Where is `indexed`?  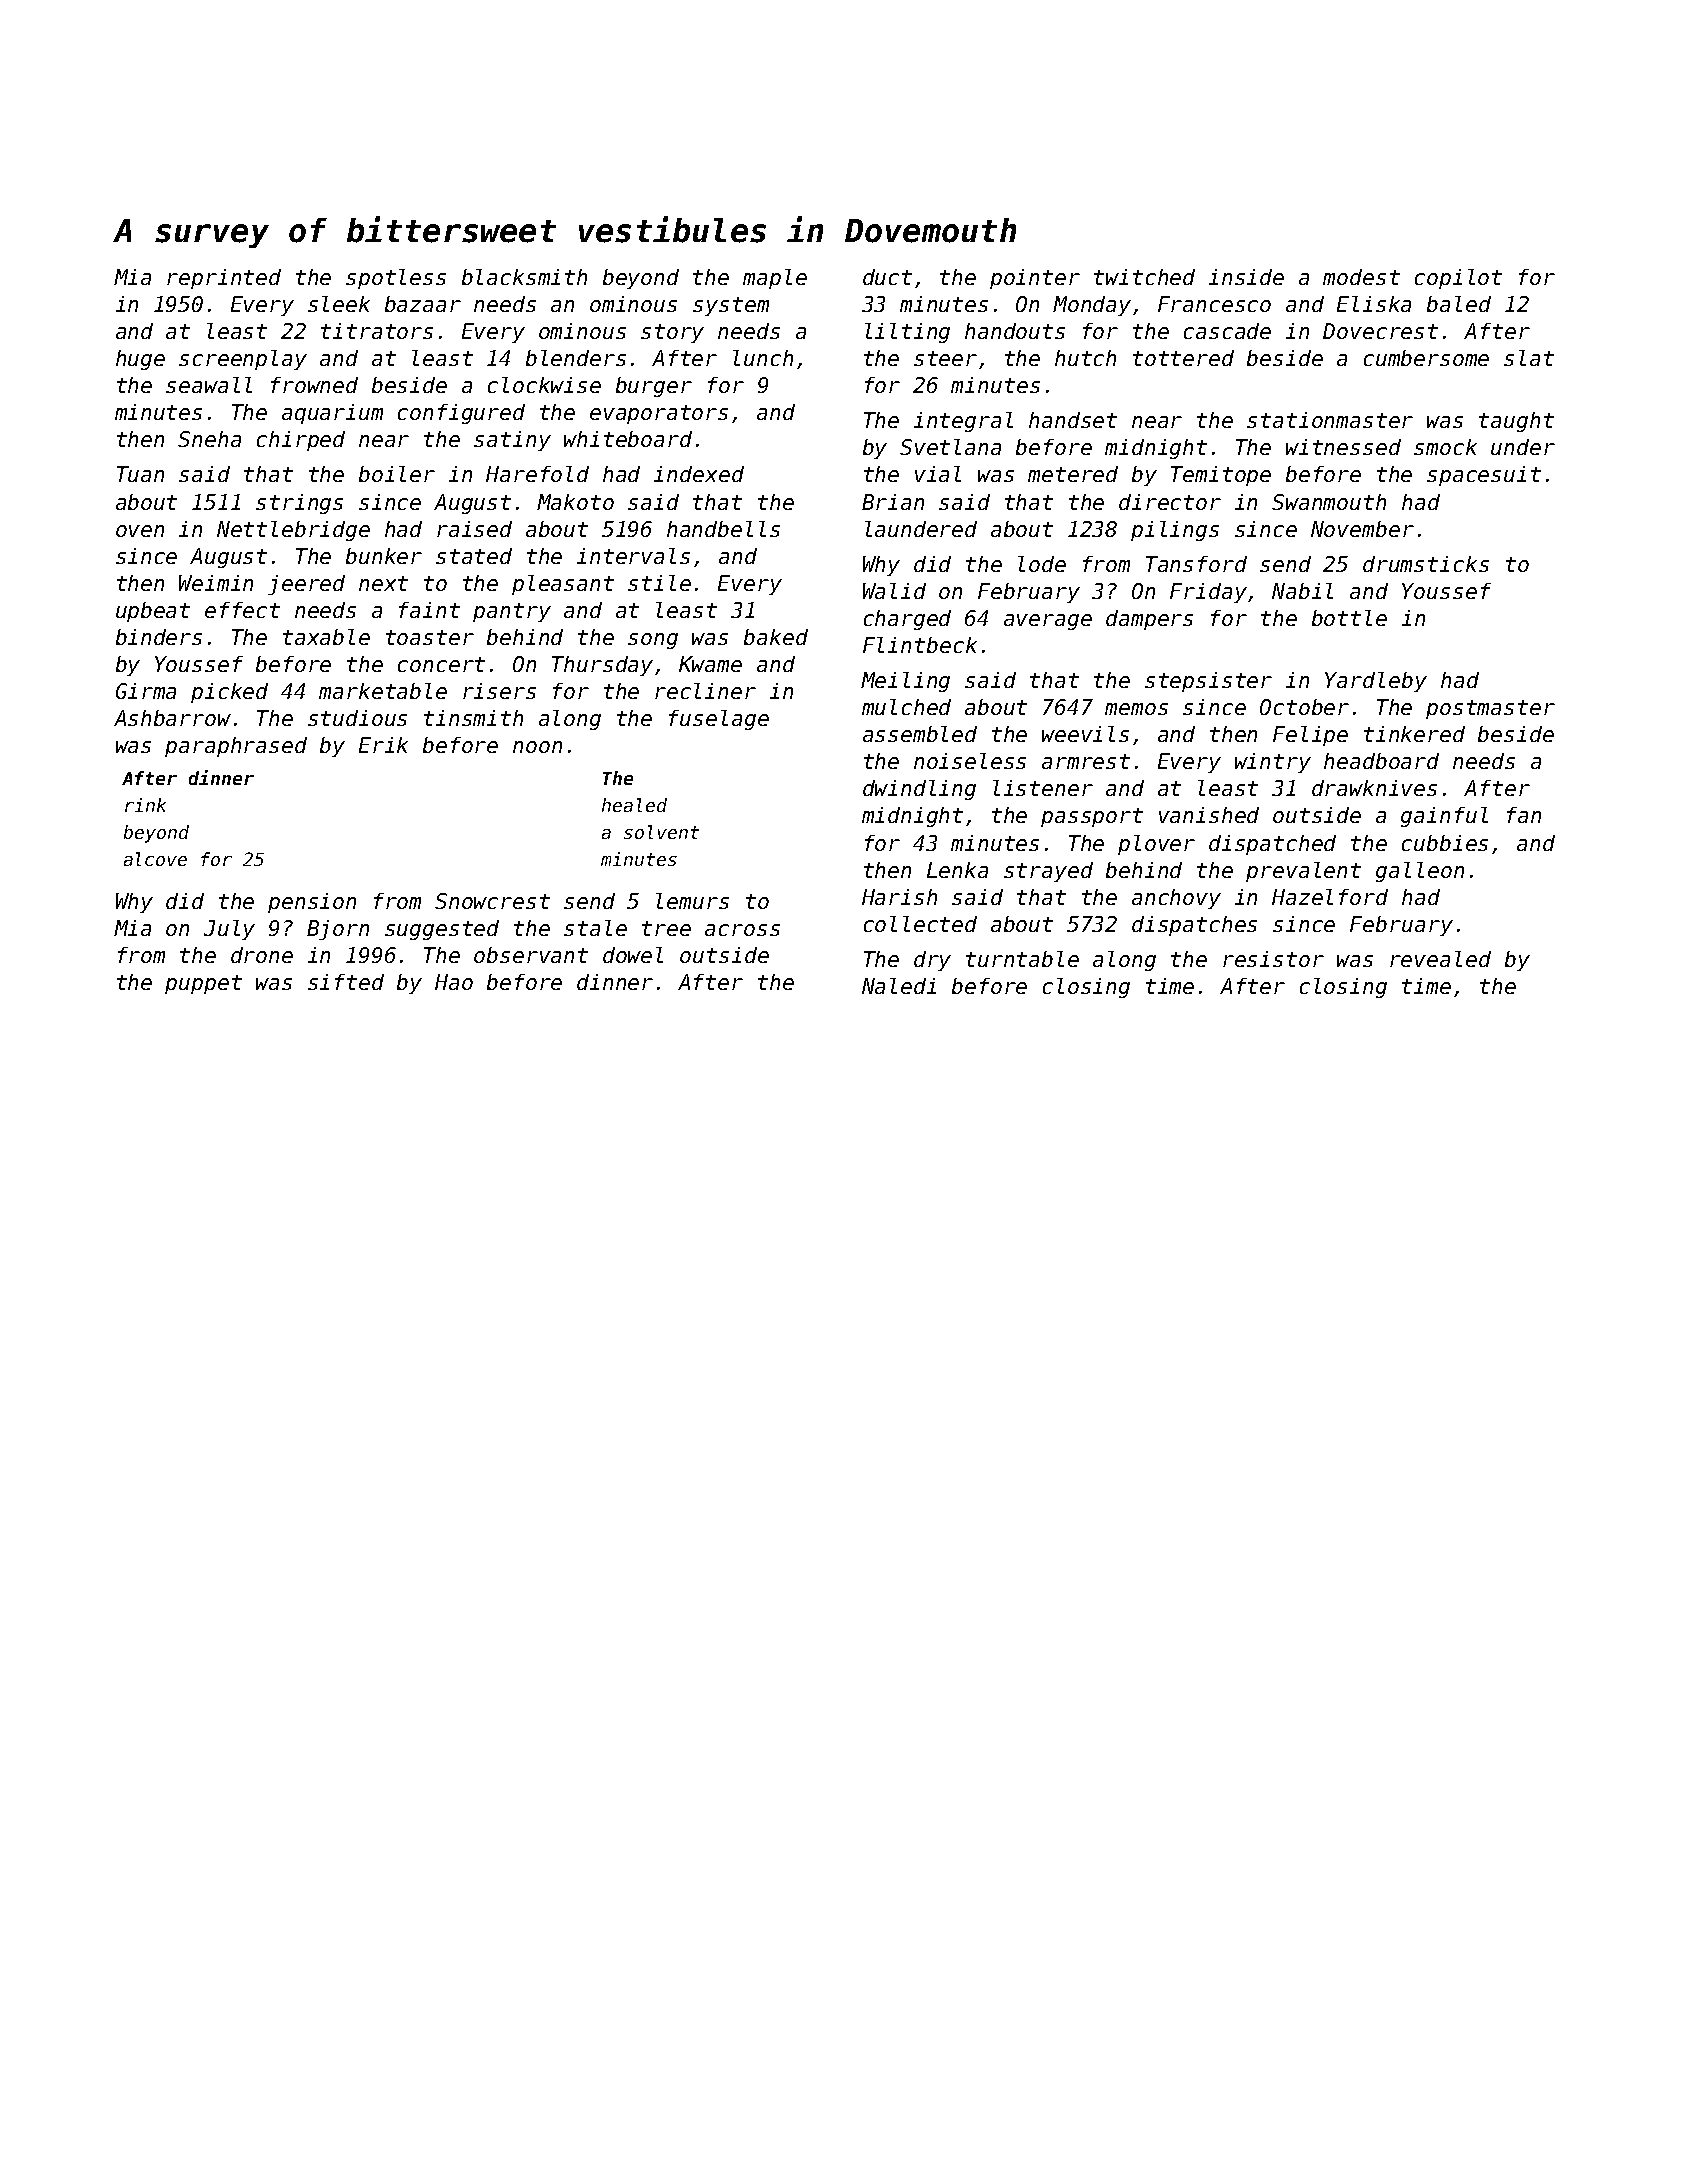
indexed is located at coordinates (699, 474).
